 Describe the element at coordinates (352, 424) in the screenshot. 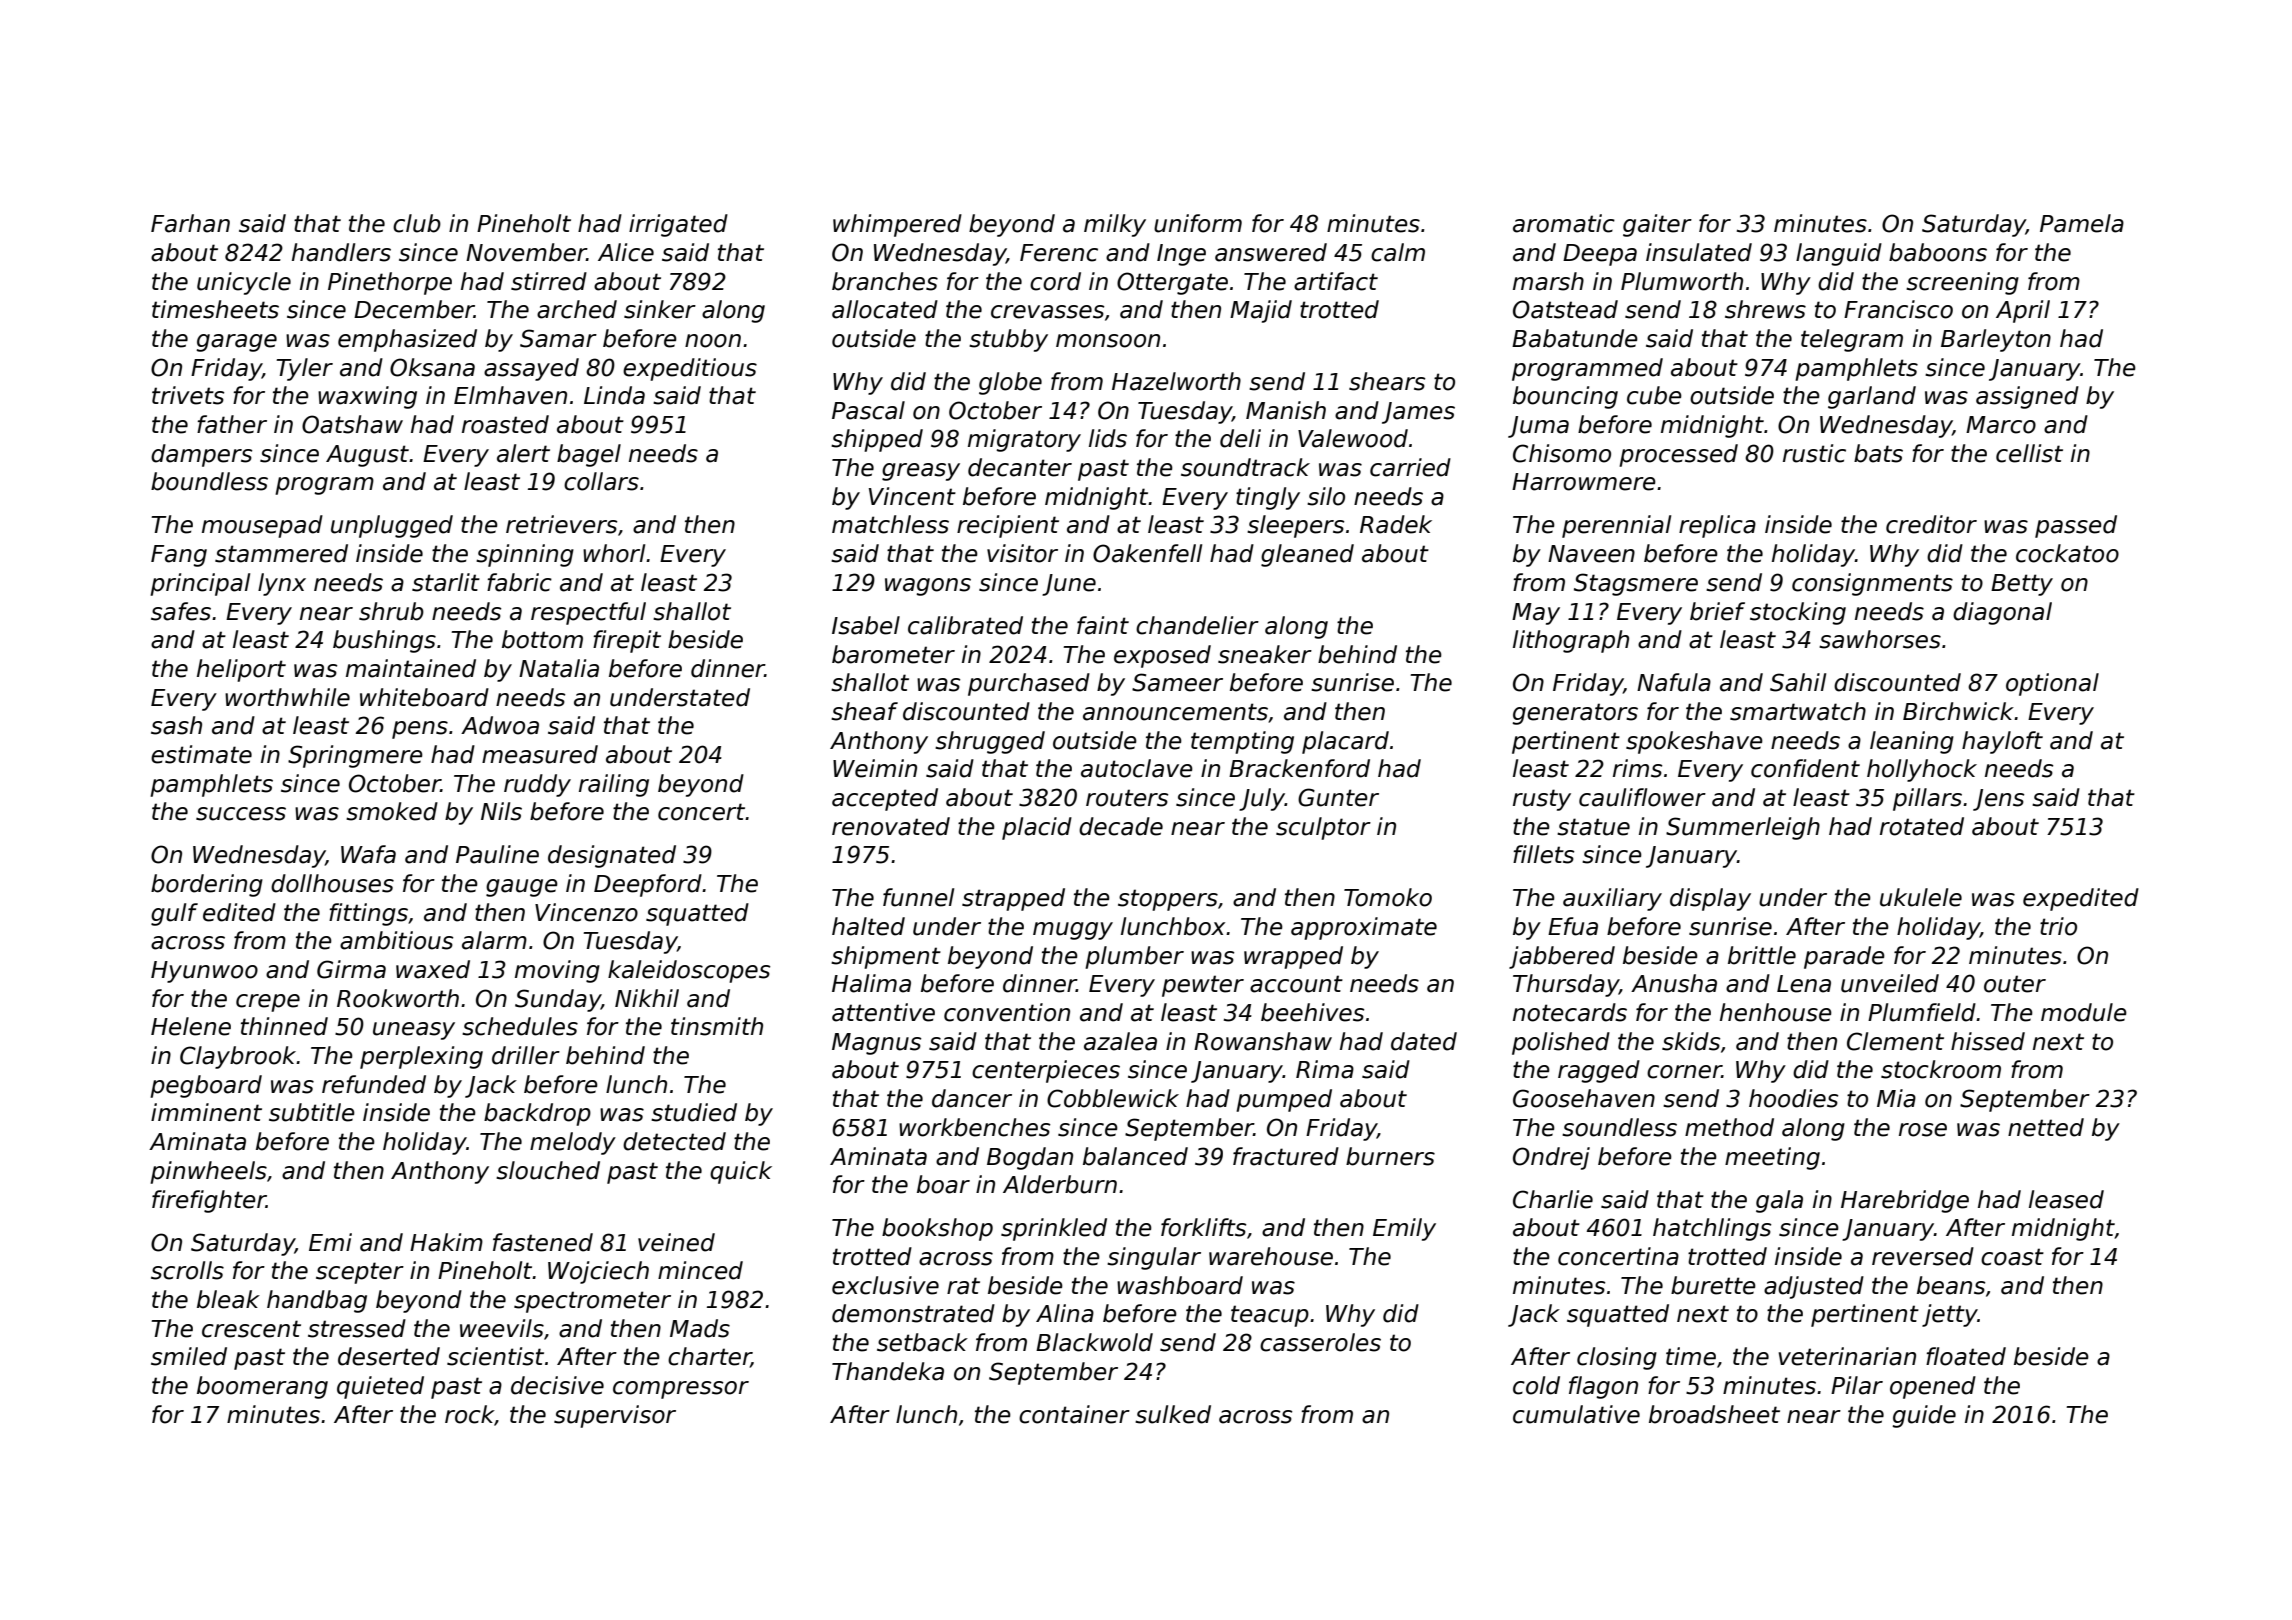

I see `Oatshaw` at that location.
